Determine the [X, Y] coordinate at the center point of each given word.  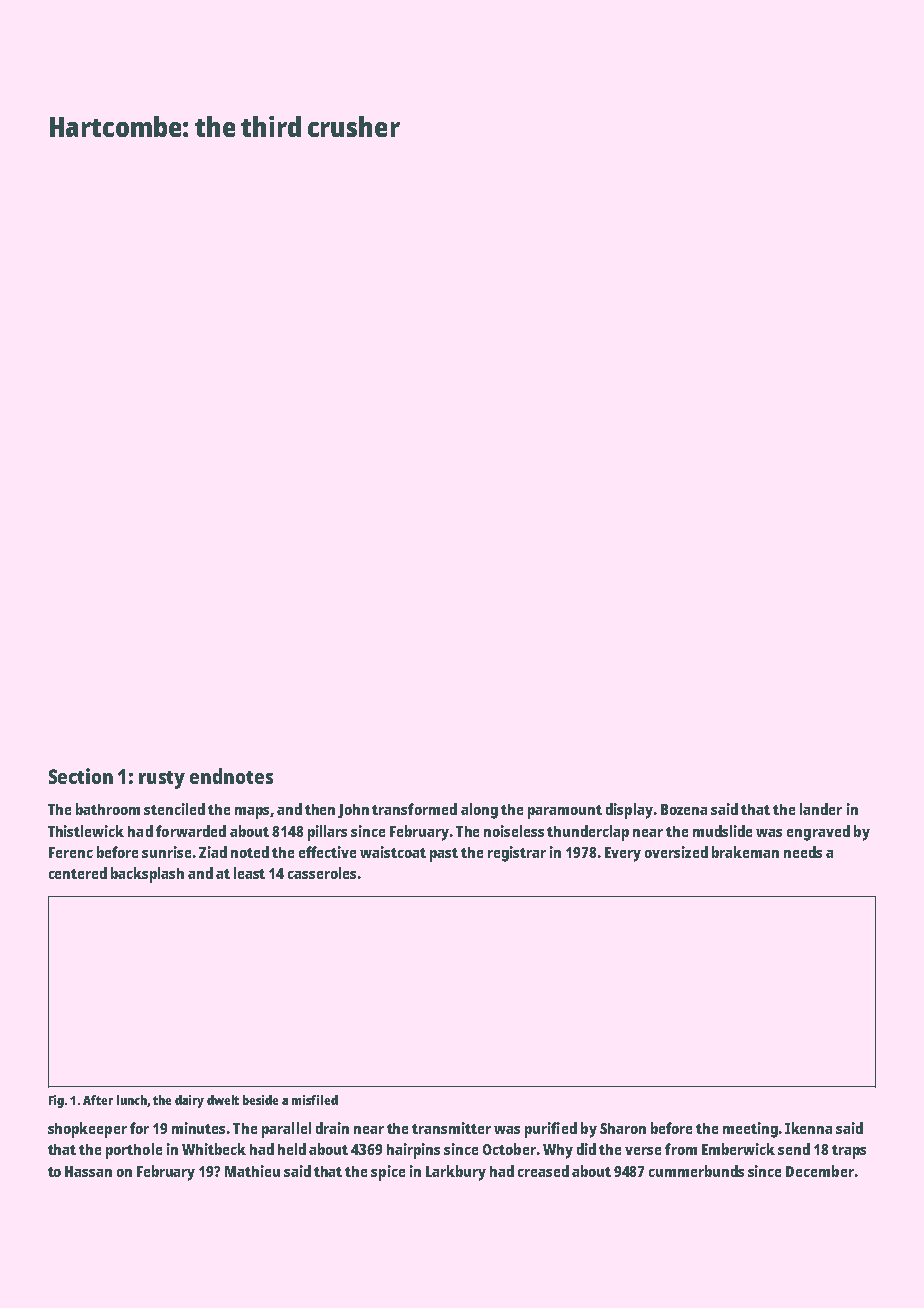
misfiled [315, 1100]
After [98, 1100]
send [794, 1149]
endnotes [231, 776]
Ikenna [808, 1128]
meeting [750, 1130]
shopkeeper [87, 1130]
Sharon [623, 1128]
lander [821, 809]
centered [78, 873]
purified [551, 1130]
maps [252, 813]
